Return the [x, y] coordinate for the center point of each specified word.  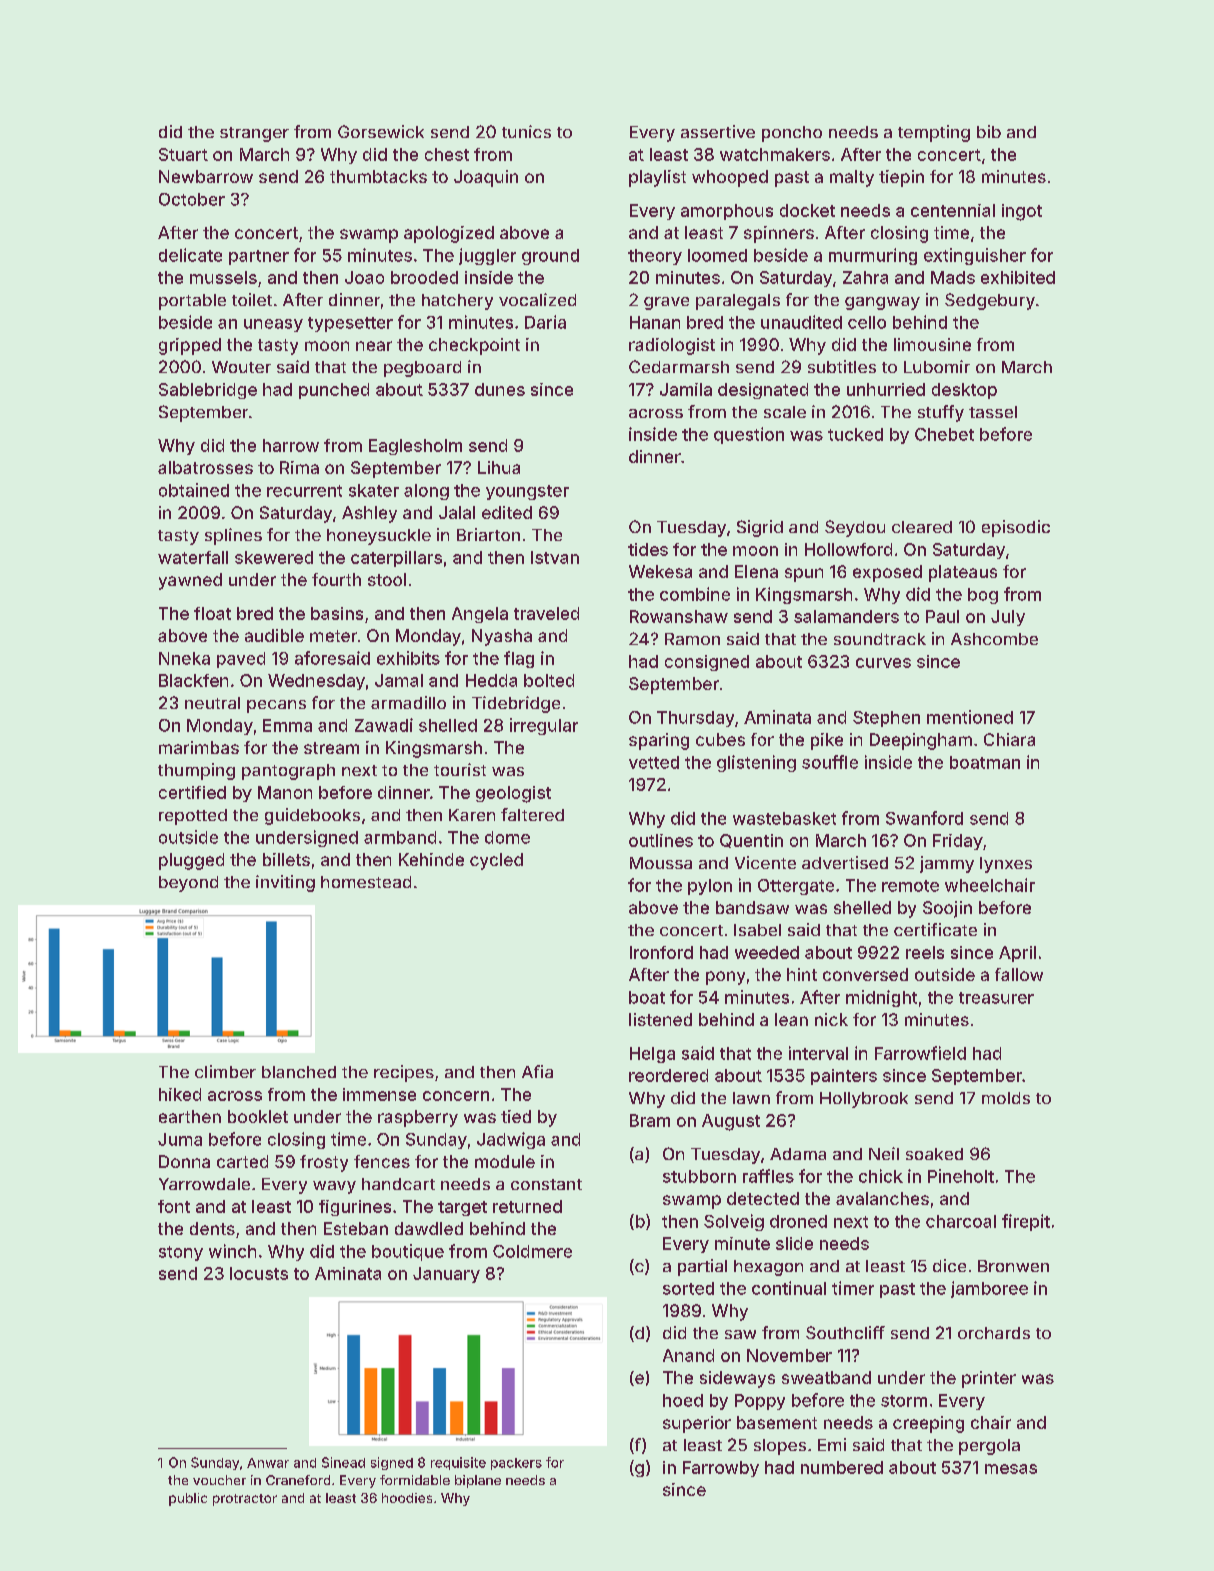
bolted [549, 680]
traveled [546, 613]
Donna [184, 1161]
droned [798, 1221]
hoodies [407, 1498]
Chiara [1009, 739]
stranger [254, 134]
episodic [1016, 528]
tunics [526, 131]
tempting [934, 133]
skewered [274, 557]
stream [331, 748]
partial [702, 1267]
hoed [683, 1400]
